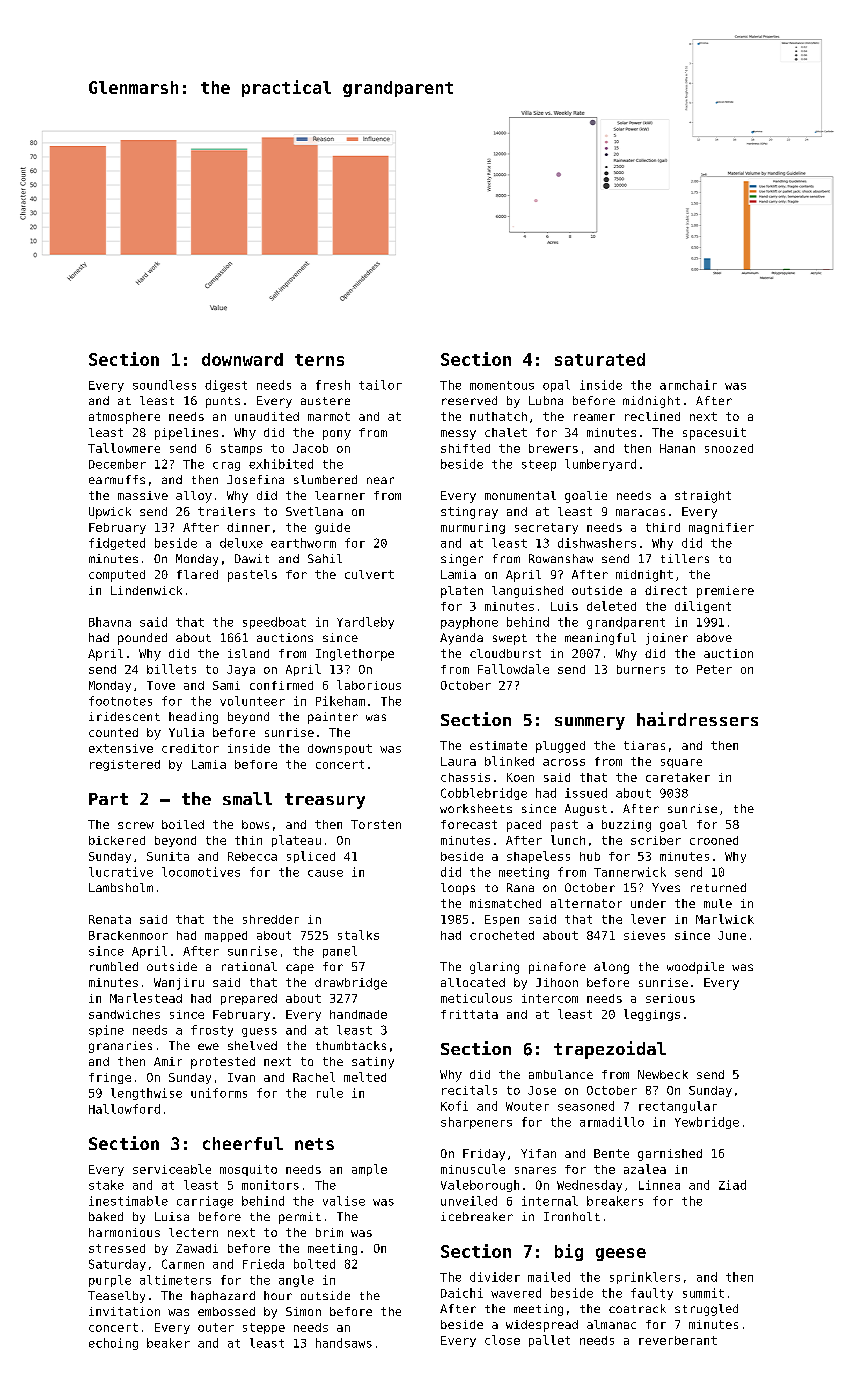 This screenshot has height=1400, width=849. I want to click on reserved, so click(469, 400).
